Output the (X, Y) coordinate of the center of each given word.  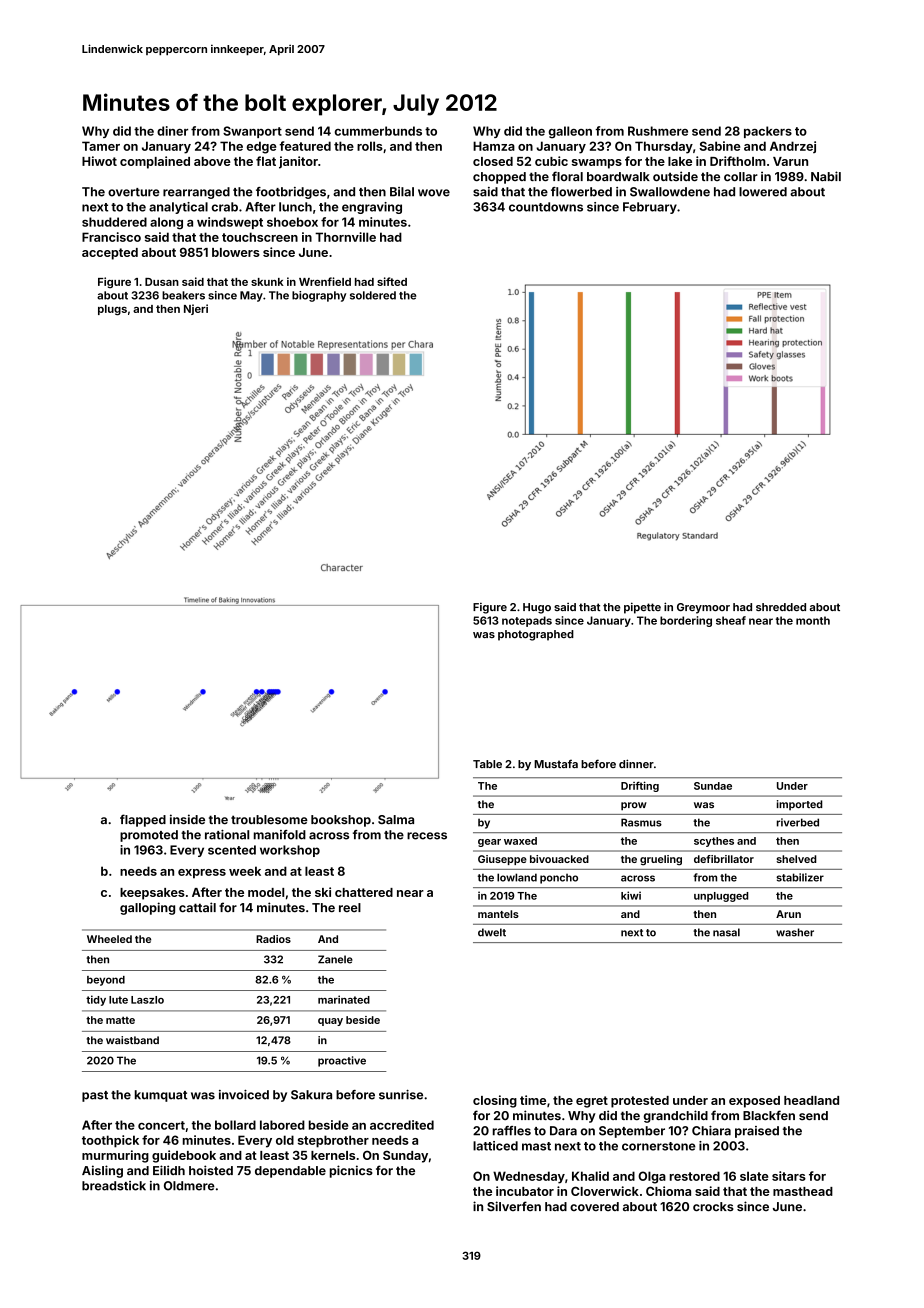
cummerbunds (378, 131)
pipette (642, 608)
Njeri (196, 309)
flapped (143, 820)
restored (695, 1176)
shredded (781, 607)
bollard (235, 1125)
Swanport (252, 132)
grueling (661, 860)
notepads (527, 621)
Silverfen (514, 1206)
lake (680, 161)
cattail (197, 907)
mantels (498, 914)
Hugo (537, 608)
